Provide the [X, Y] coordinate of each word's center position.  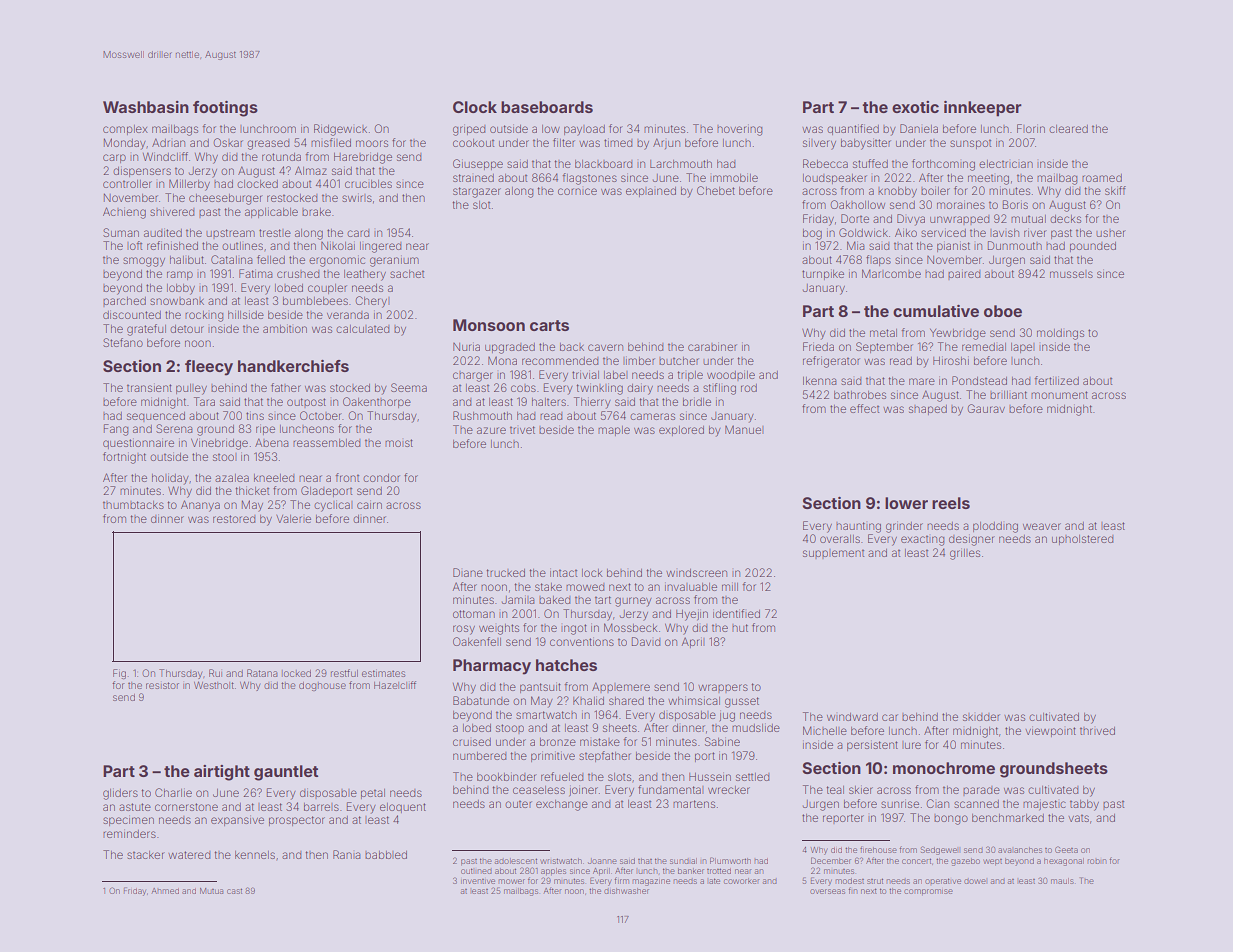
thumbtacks [133, 505]
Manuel [744, 429]
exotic [915, 107]
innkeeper [983, 109]
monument [1059, 395]
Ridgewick [340, 130]
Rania [347, 854]
